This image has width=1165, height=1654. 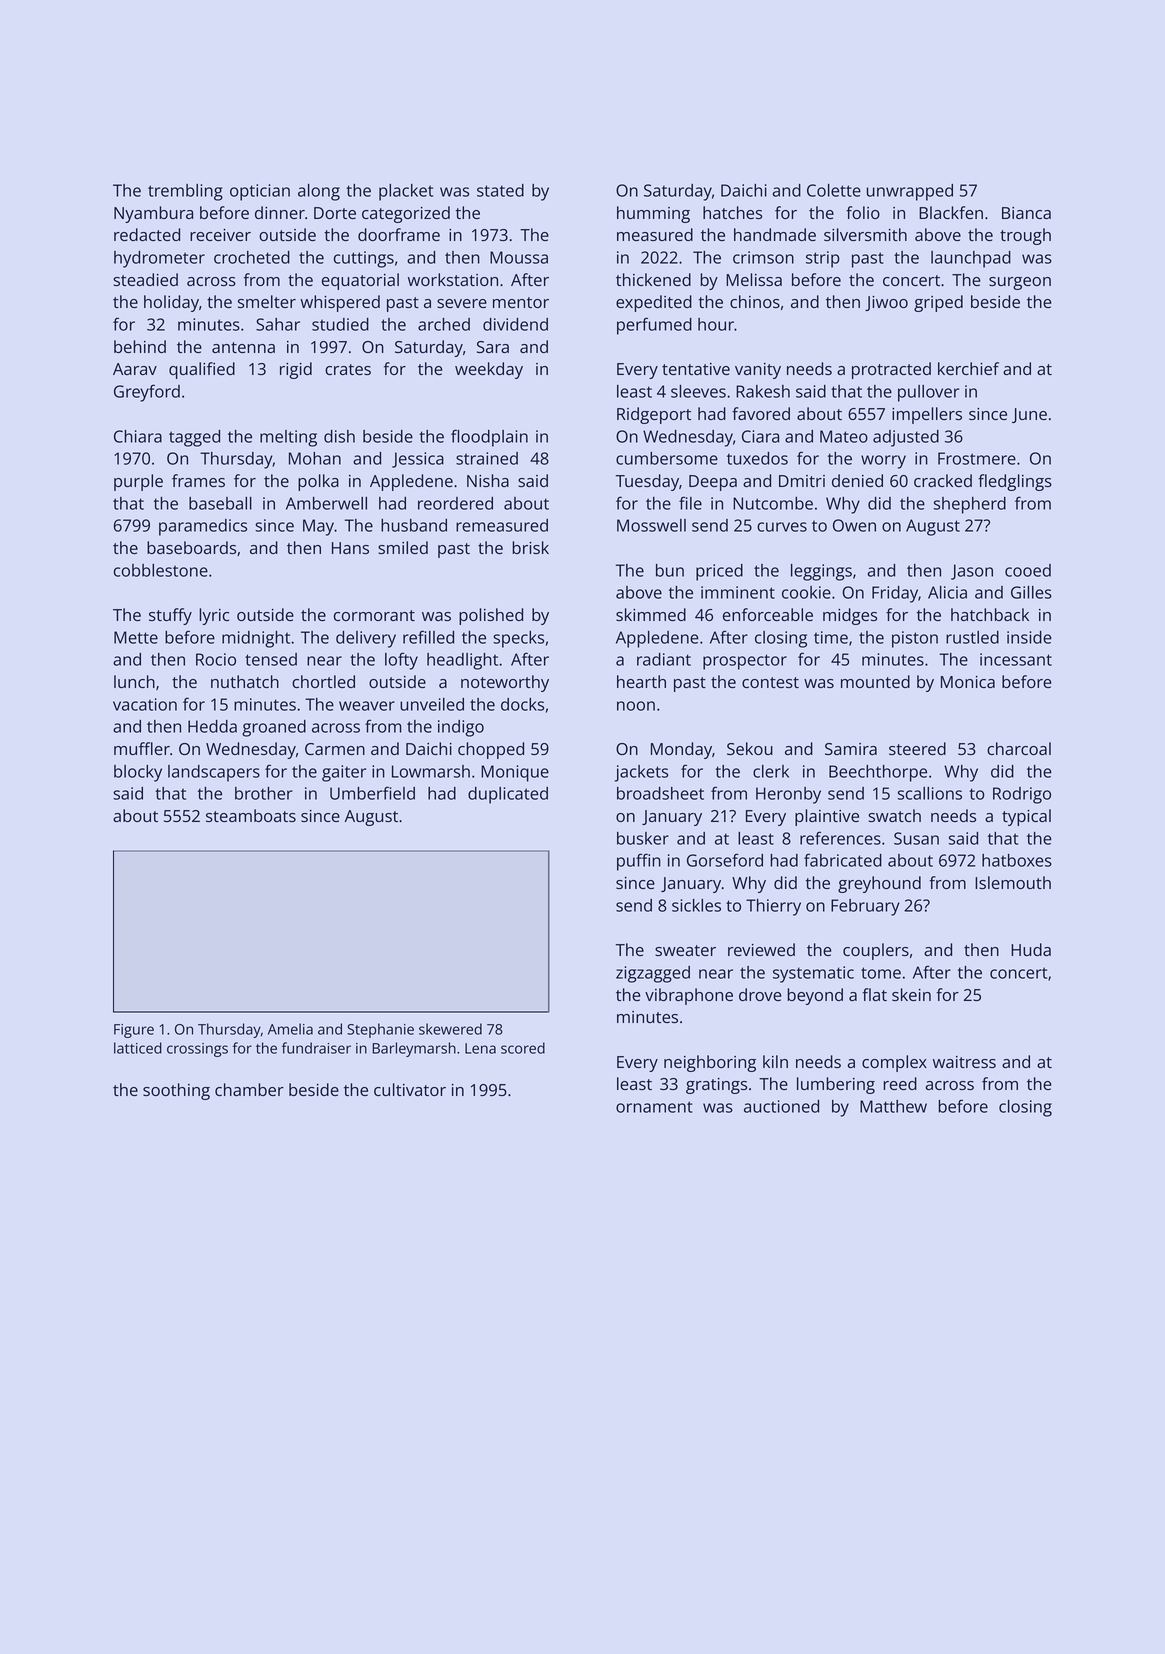 I want to click on busker, so click(x=643, y=838).
